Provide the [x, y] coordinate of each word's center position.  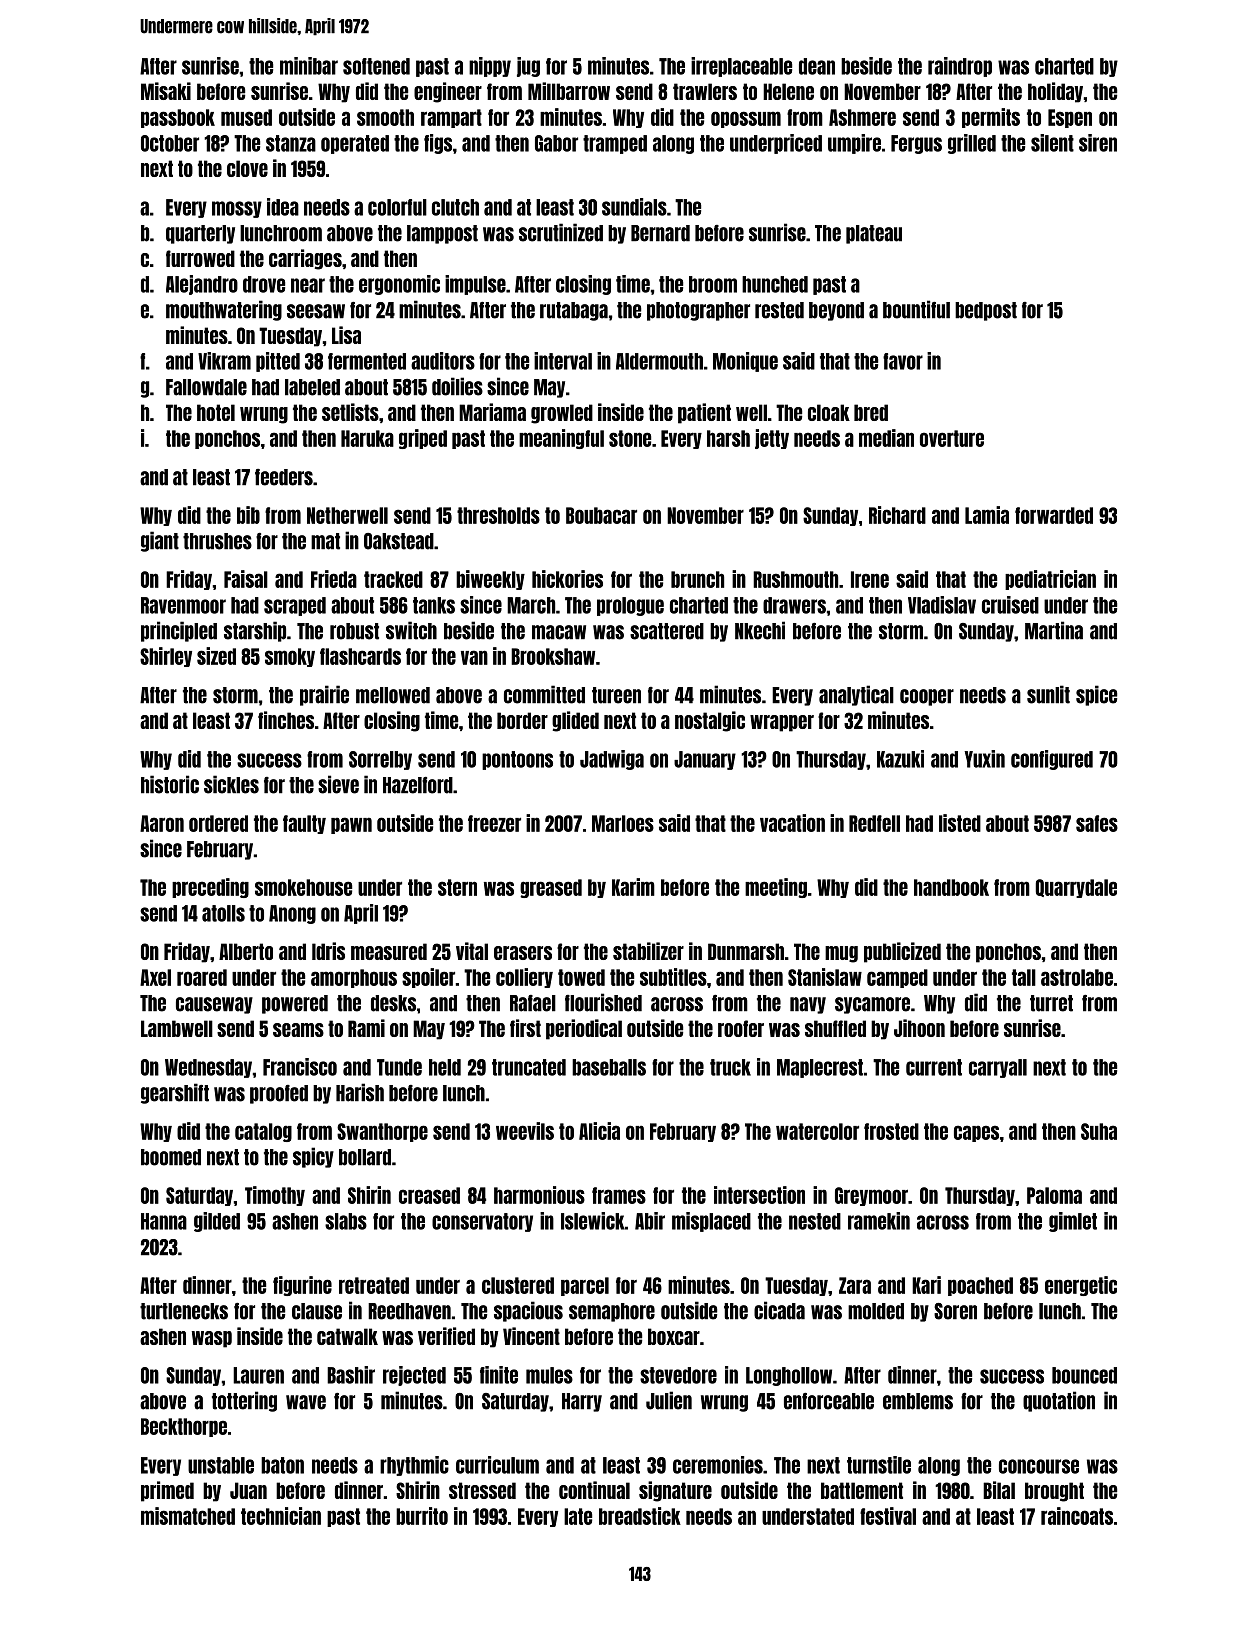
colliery [524, 978]
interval [563, 361]
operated [355, 144]
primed [167, 1491]
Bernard [660, 233]
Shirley [166, 657]
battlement [862, 1490]
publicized [902, 952]
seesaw [316, 311]
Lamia [987, 515]
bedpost [986, 311]
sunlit [1048, 694]
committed [544, 694]
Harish [360, 1092]
